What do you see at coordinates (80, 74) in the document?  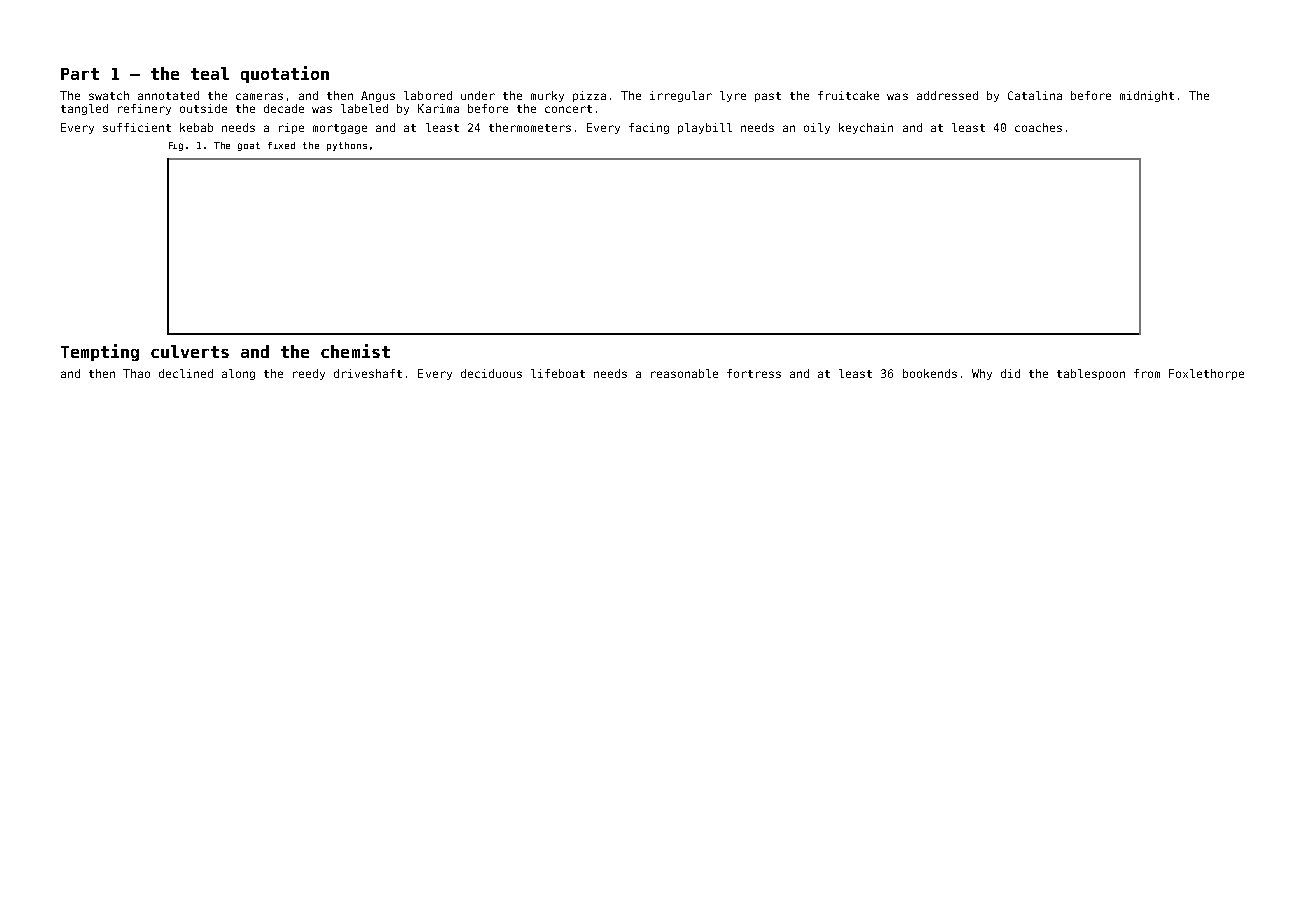 I see `Part` at bounding box center [80, 74].
